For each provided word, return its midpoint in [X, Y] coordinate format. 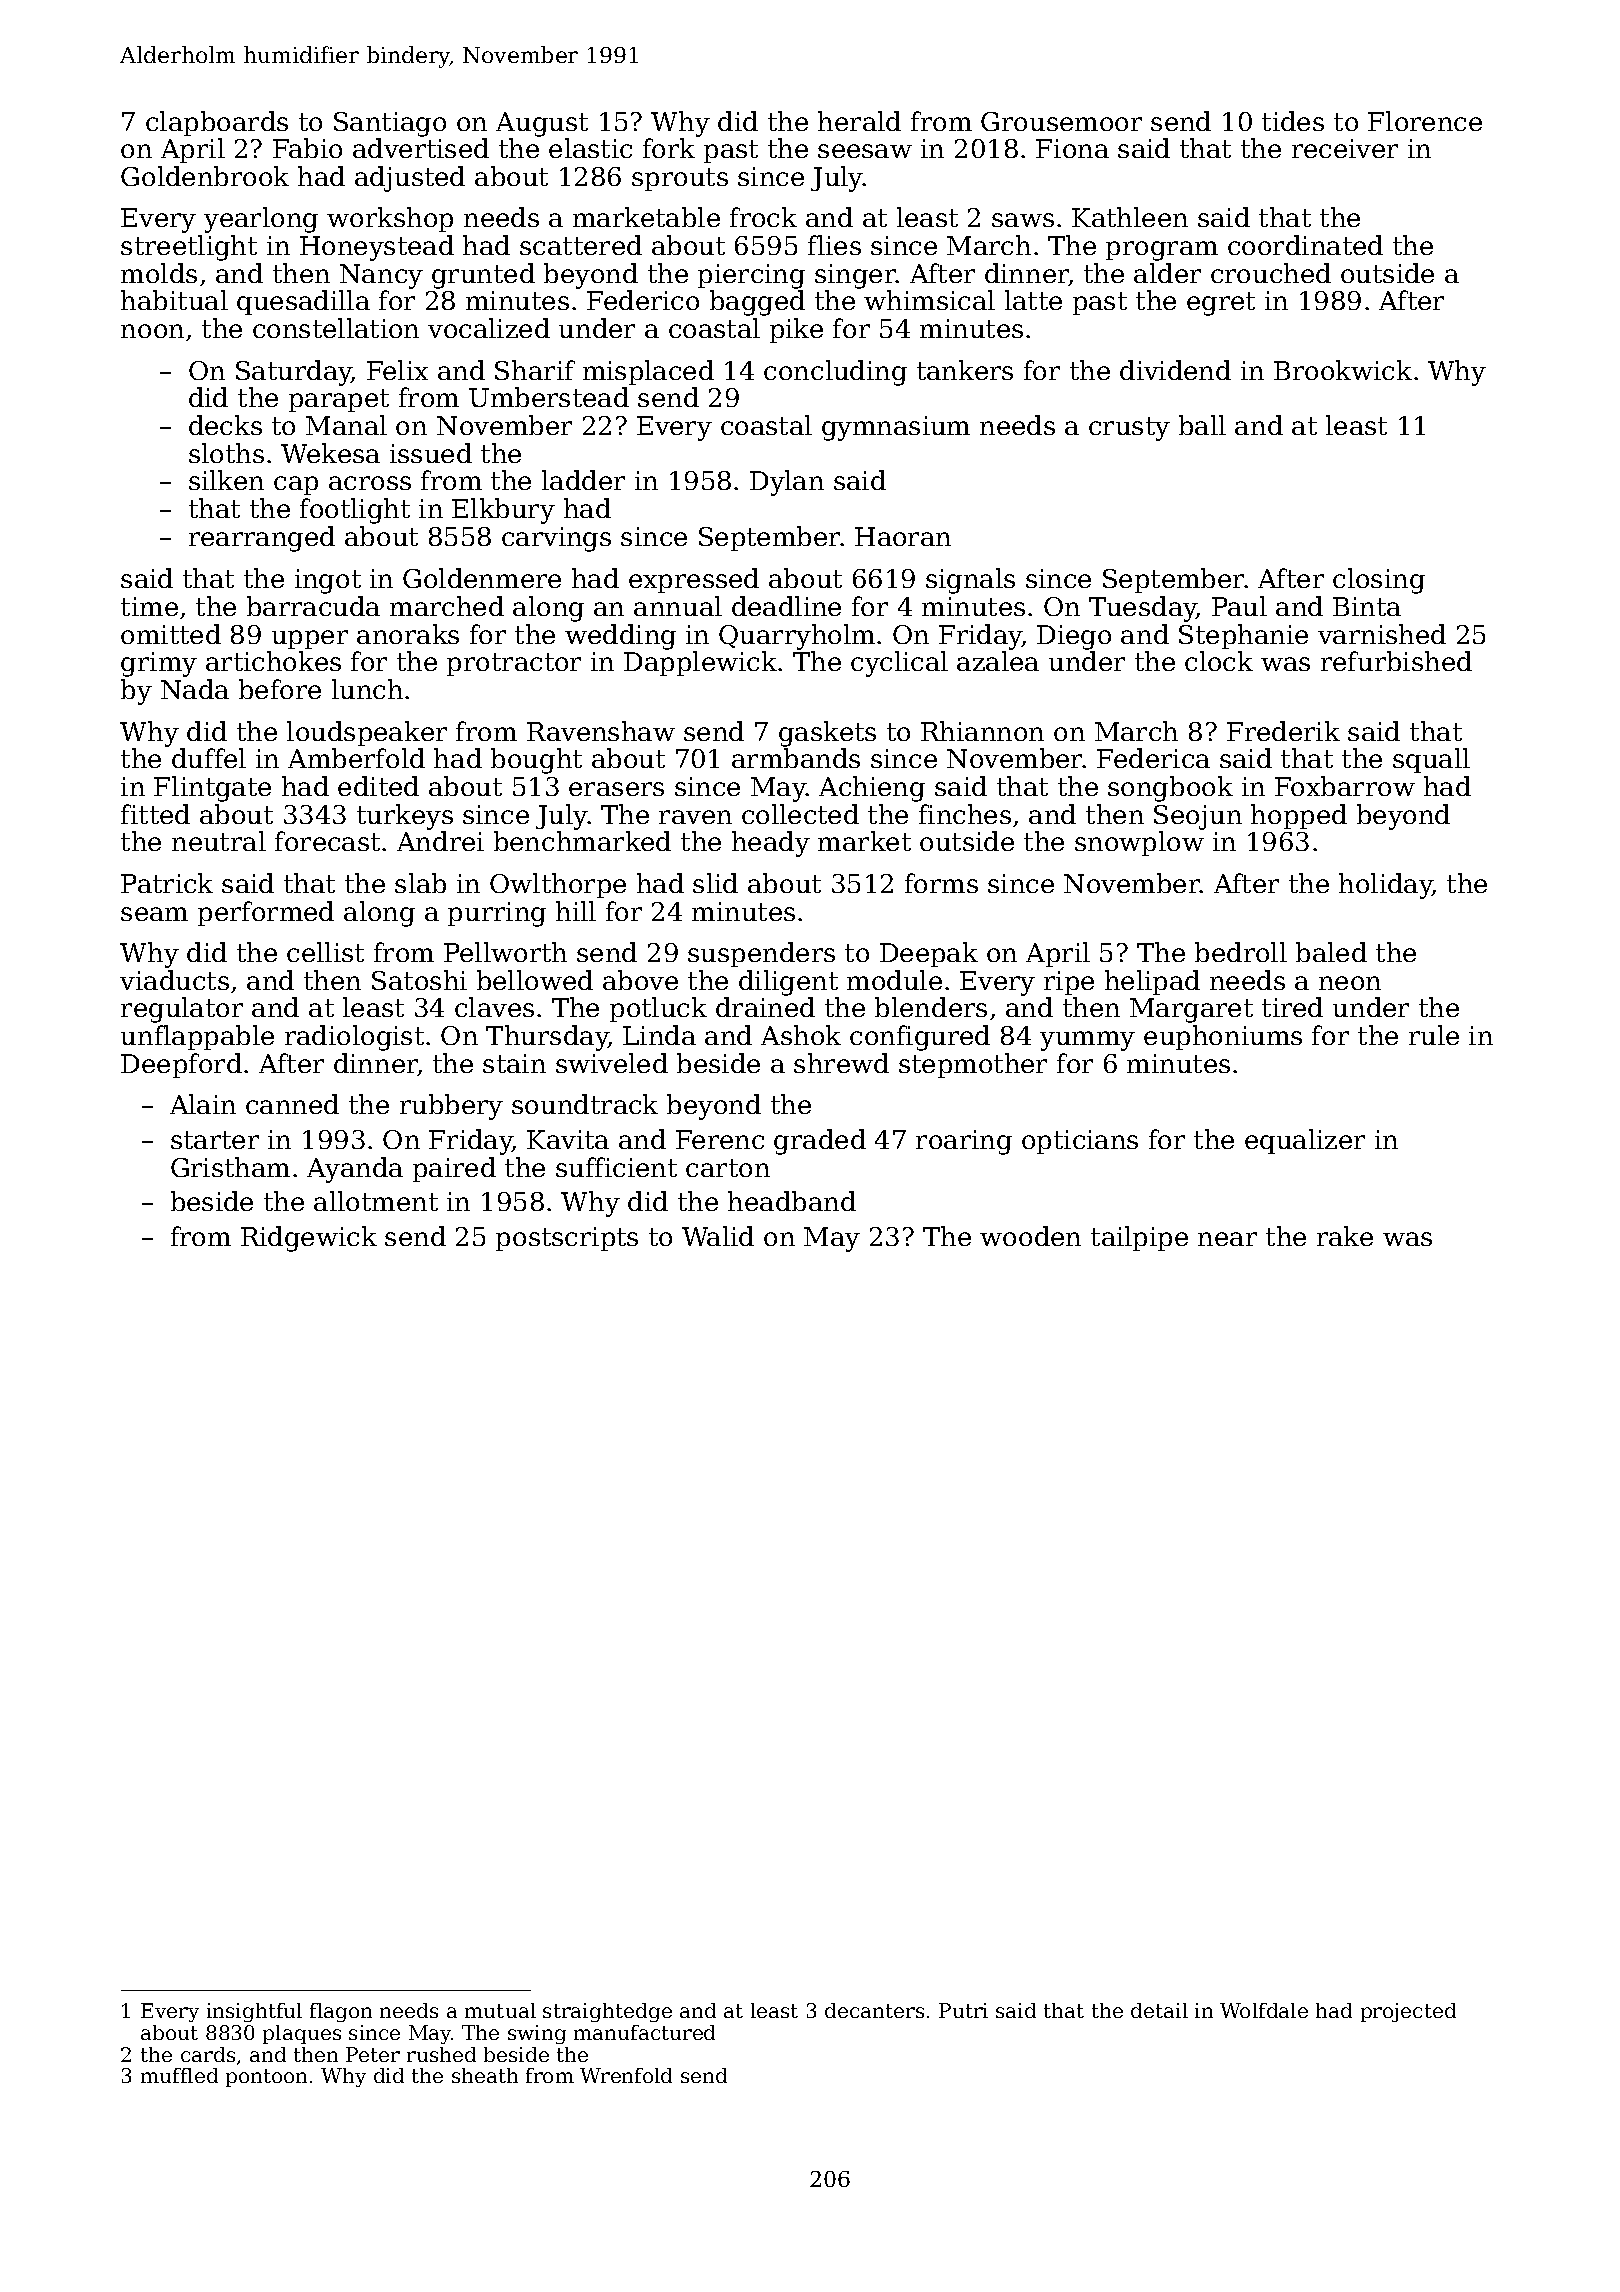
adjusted [410, 179]
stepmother [973, 1065]
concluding [835, 373]
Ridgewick [309, 1239]
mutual [500, 2010]
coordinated [1305, 245]
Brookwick [1343, 370]
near [1227, 1239]
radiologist [354, 1038]
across [370, 483]
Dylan [787, 483]
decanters [874, 2010]
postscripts [567, 1239]
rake [1345, 1236]
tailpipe [1139, 1238]
